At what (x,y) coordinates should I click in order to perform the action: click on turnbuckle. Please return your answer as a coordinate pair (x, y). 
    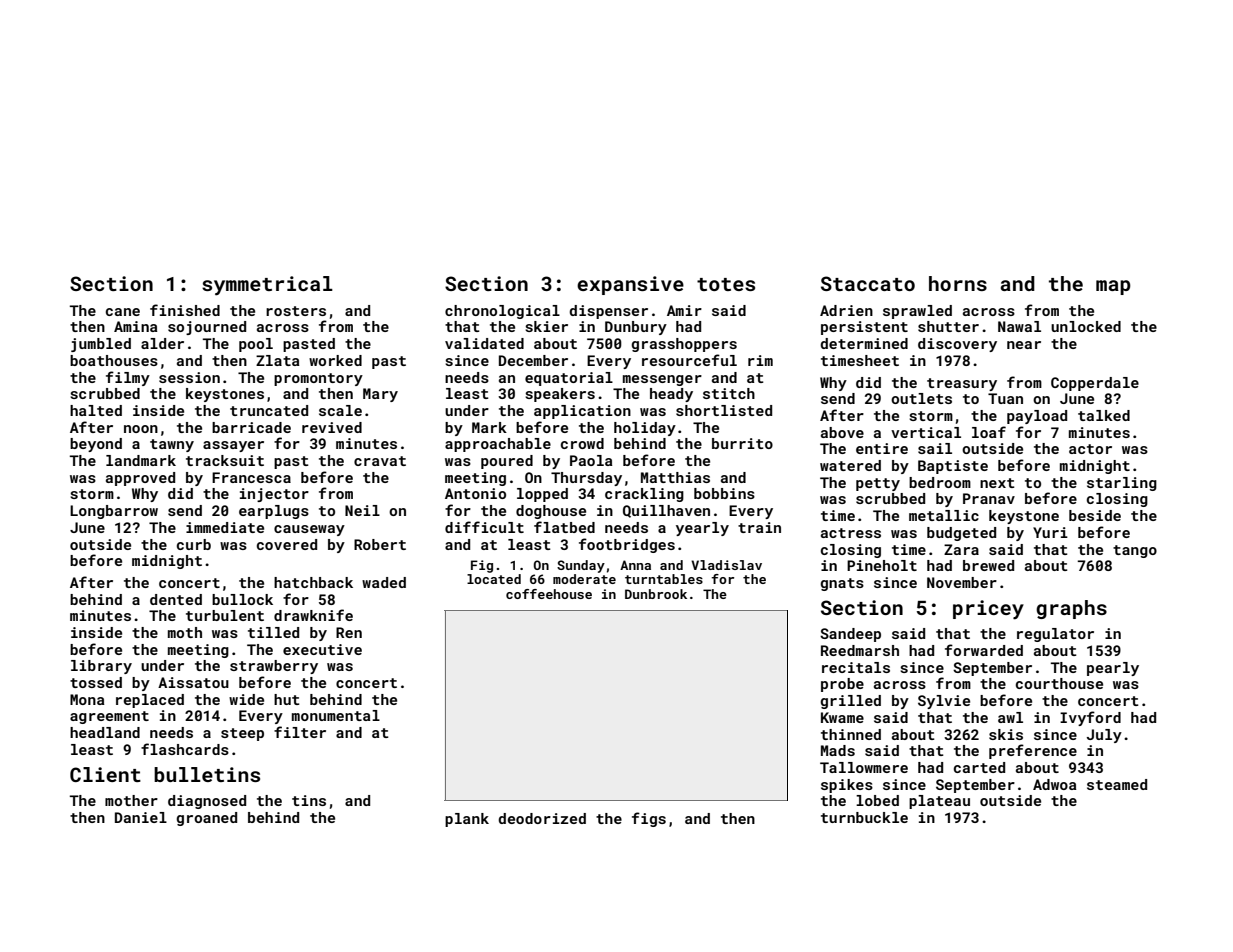
    Looking at the image, I should click on (864, 817).
